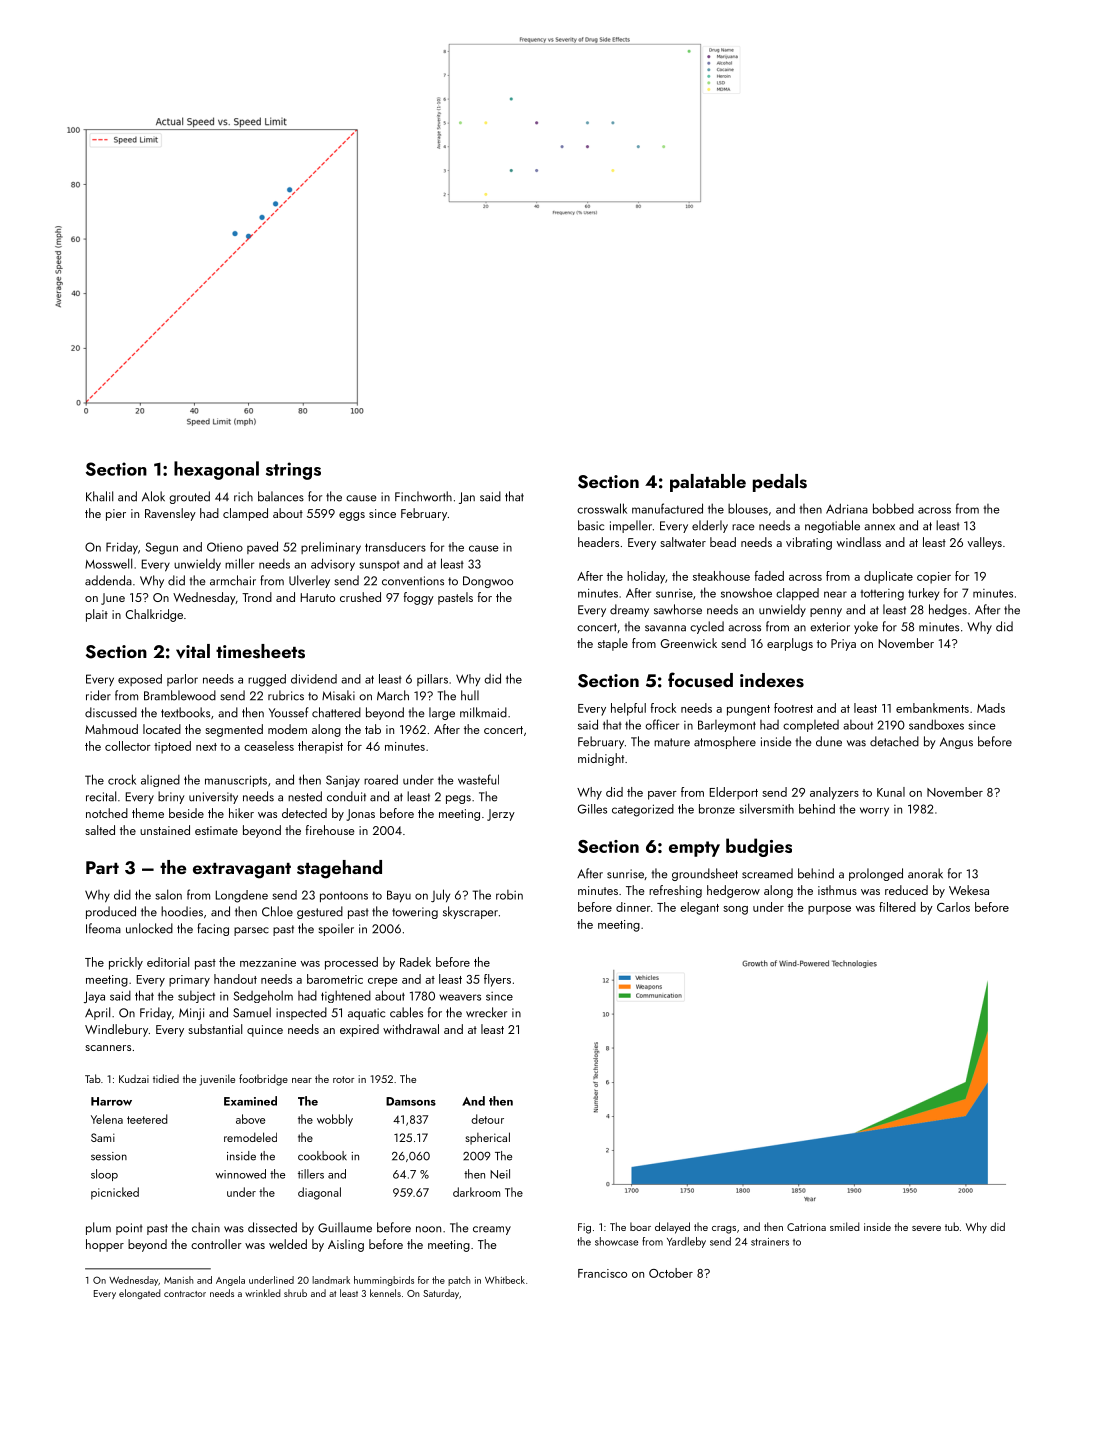 Image resolution: width=1106 pixels, height=1431 pixels. What do you see at coordinates (780, 483) in the screenshot?
I see `pedals` at bounding box center [780, 483].
